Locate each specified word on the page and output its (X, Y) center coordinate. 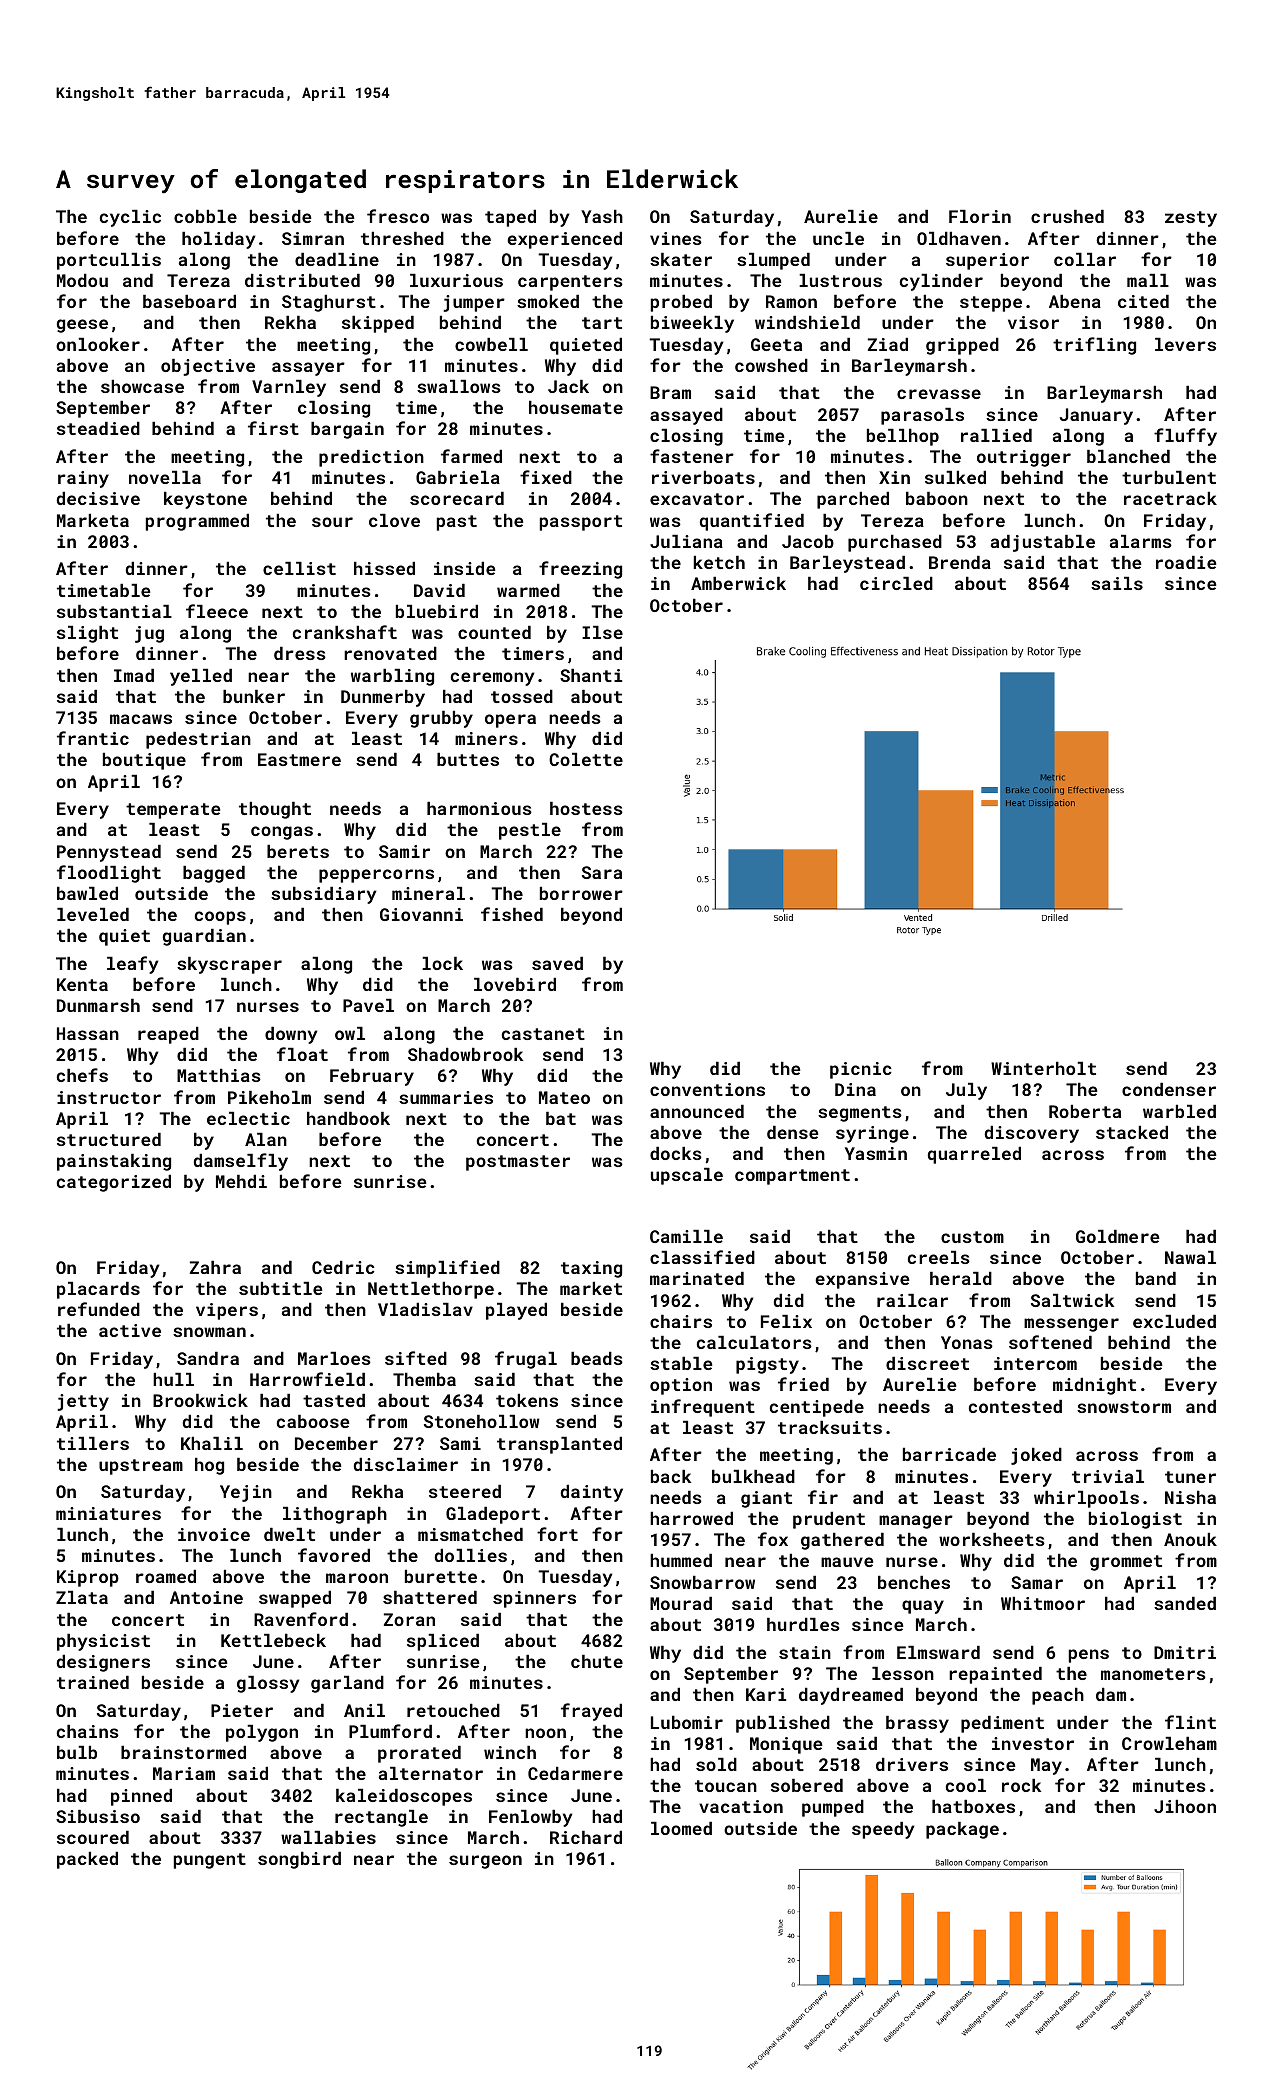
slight (87, 634)
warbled (1179, 1111)
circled (896, 583)
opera (510, 721)
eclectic (248, 1118)
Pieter (242, 1710)
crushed (1067, 216)
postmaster (518, 1163)
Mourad (681, 1603)
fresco (398, 216)
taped (510, 218)
